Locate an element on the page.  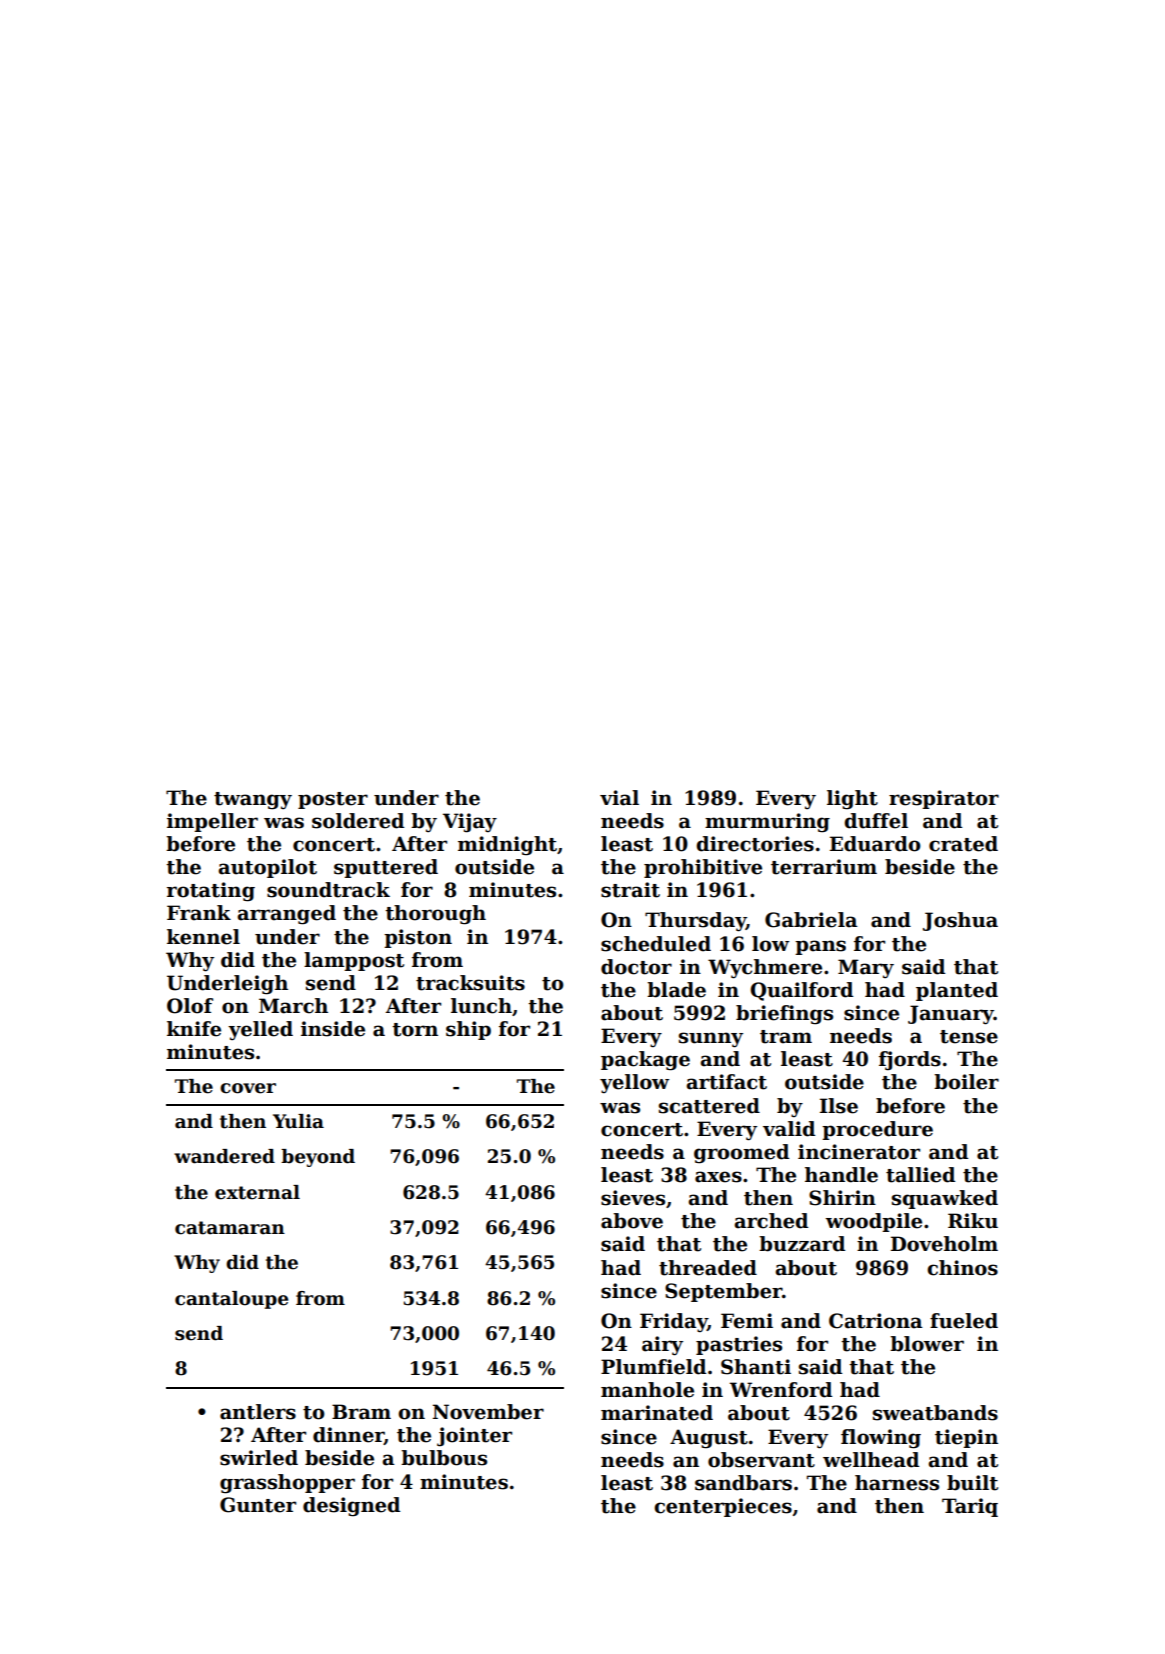
Gunter is located at coordinates (258, 1505).
